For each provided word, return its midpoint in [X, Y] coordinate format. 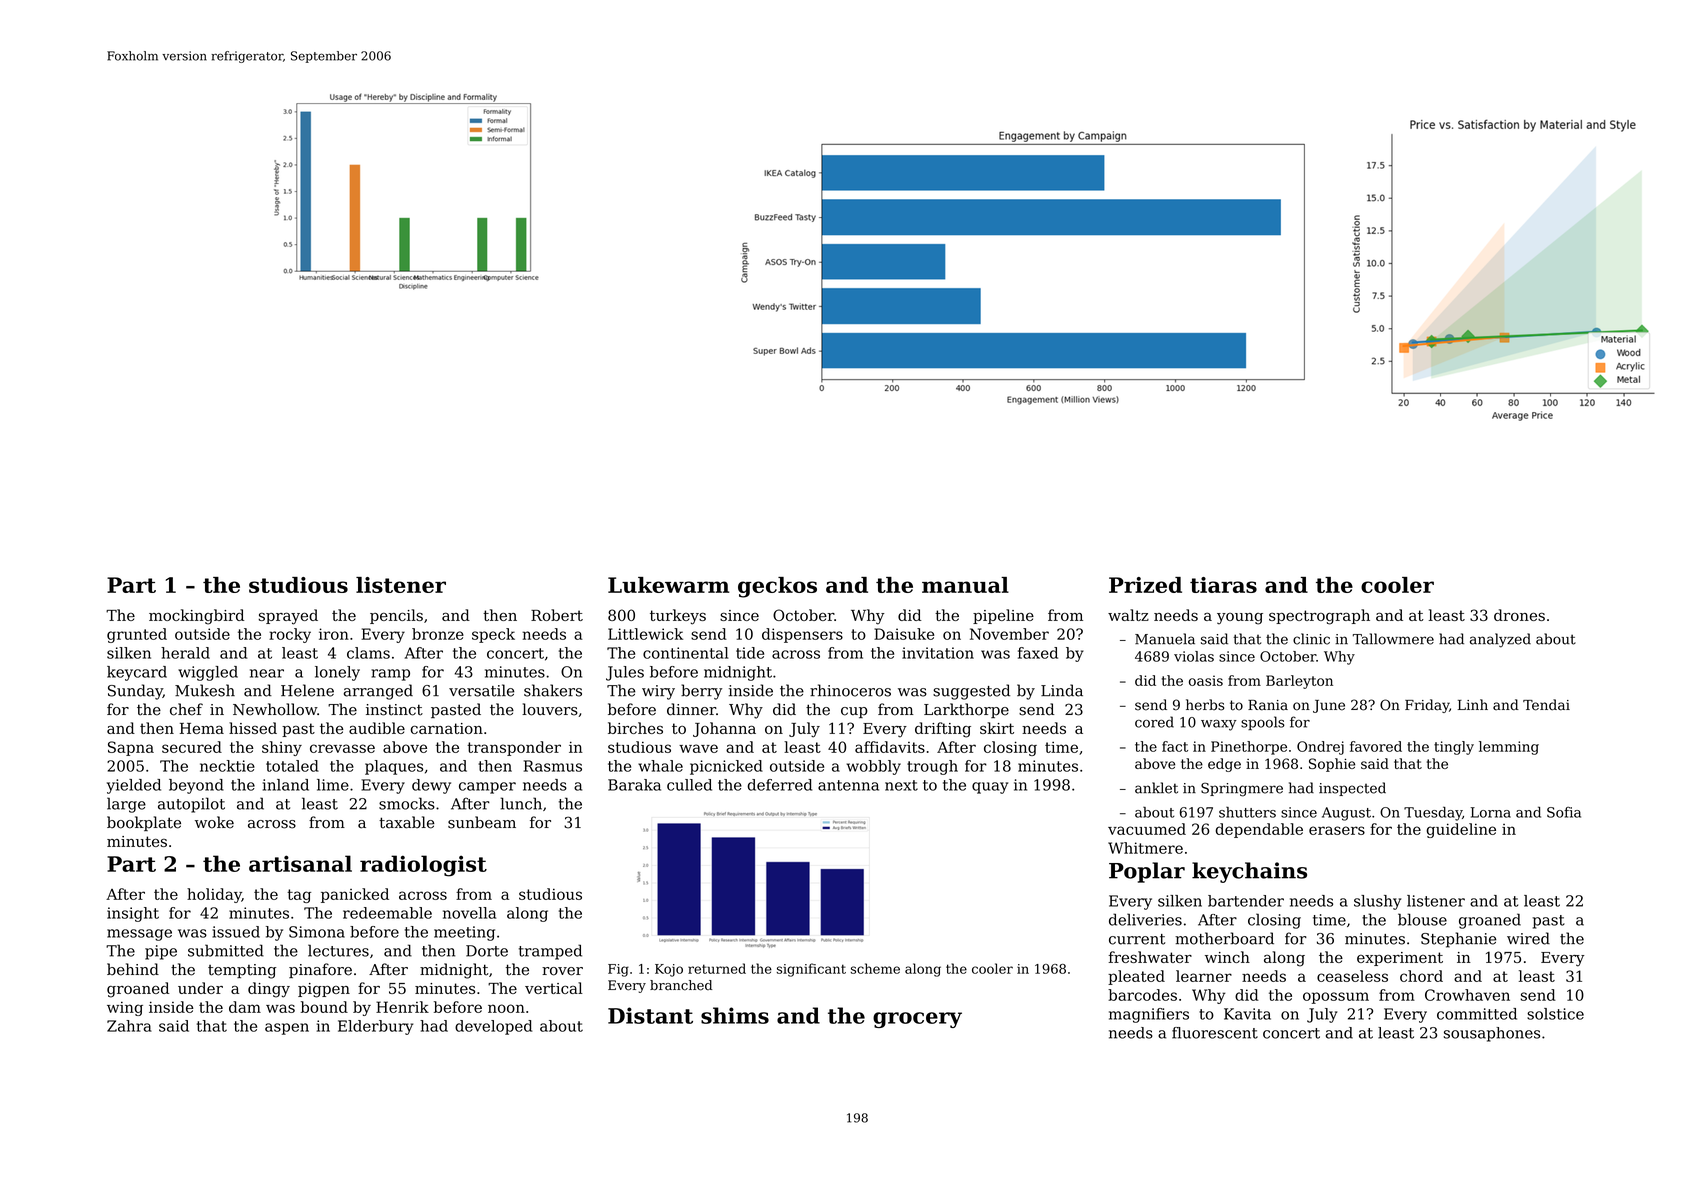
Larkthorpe [966, 710]
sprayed [288, 617]
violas [1194, 656]
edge [1224, 765]
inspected [1352, 789]
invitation [938, 653]
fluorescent [1215, 1033]
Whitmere [1145, 848]
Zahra [129, 1026]
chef [186, 709]
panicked [355, 895]
